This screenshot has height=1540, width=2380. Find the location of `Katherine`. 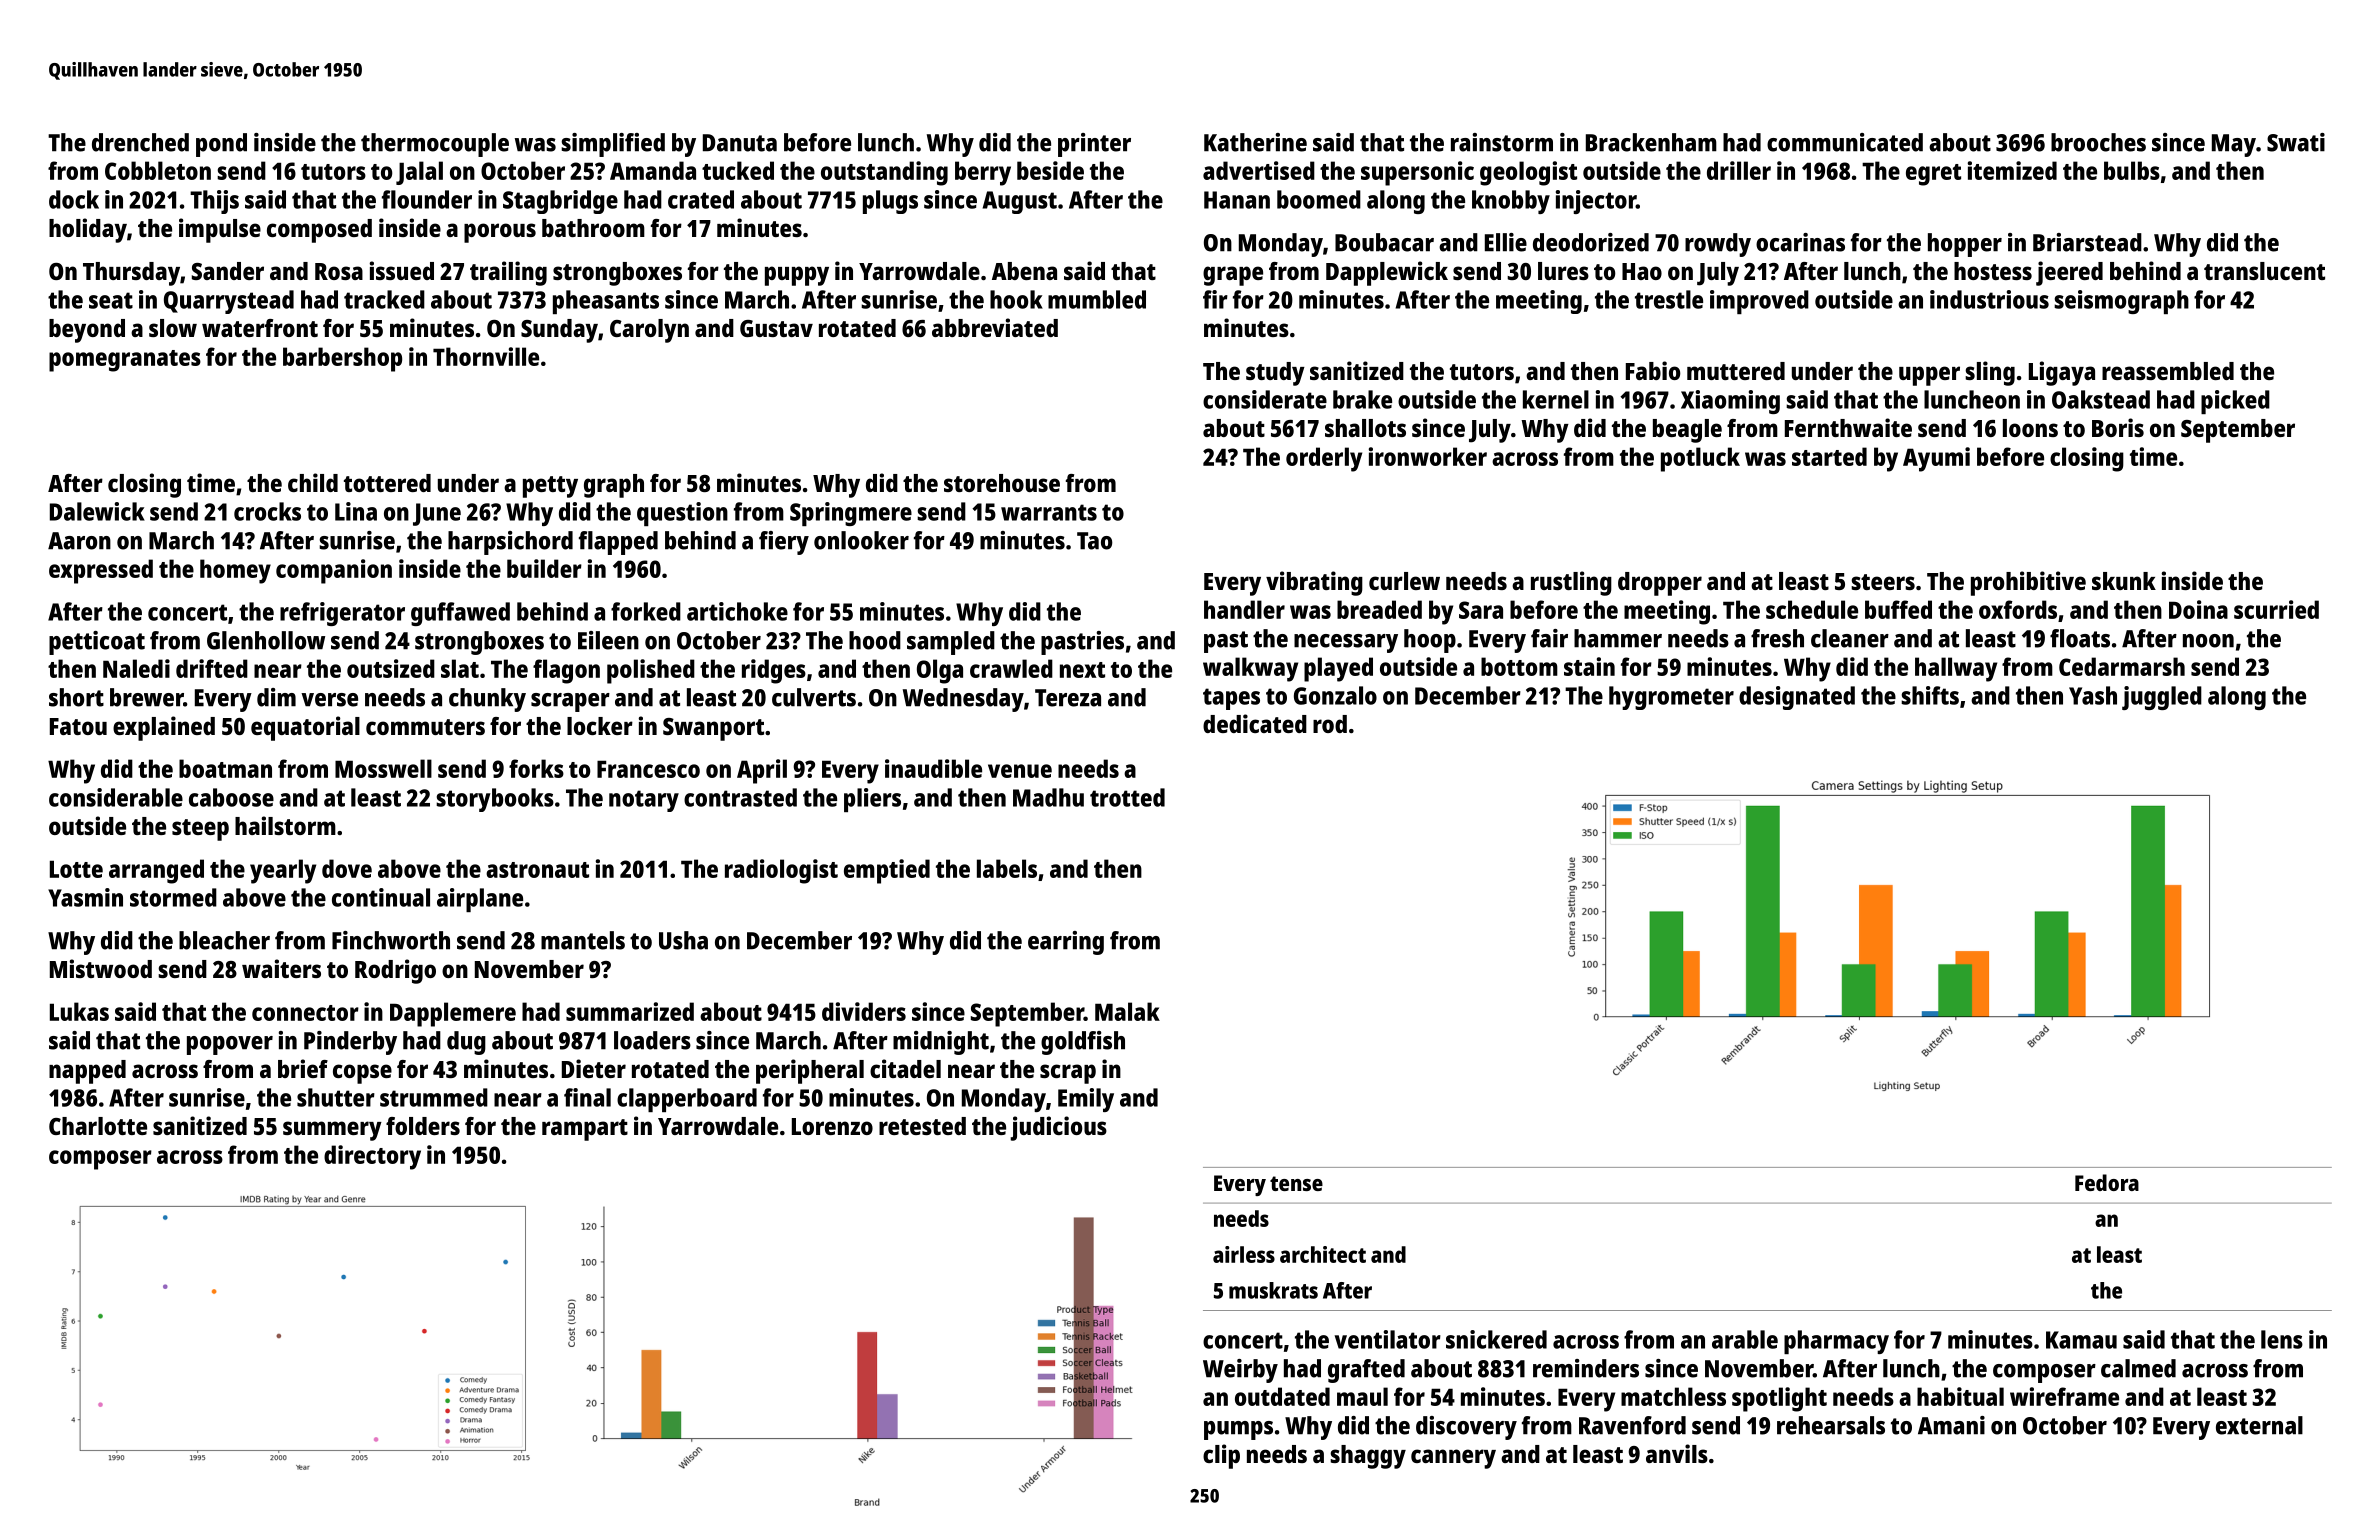

Katherine is located at coordinates (1255, 142).
